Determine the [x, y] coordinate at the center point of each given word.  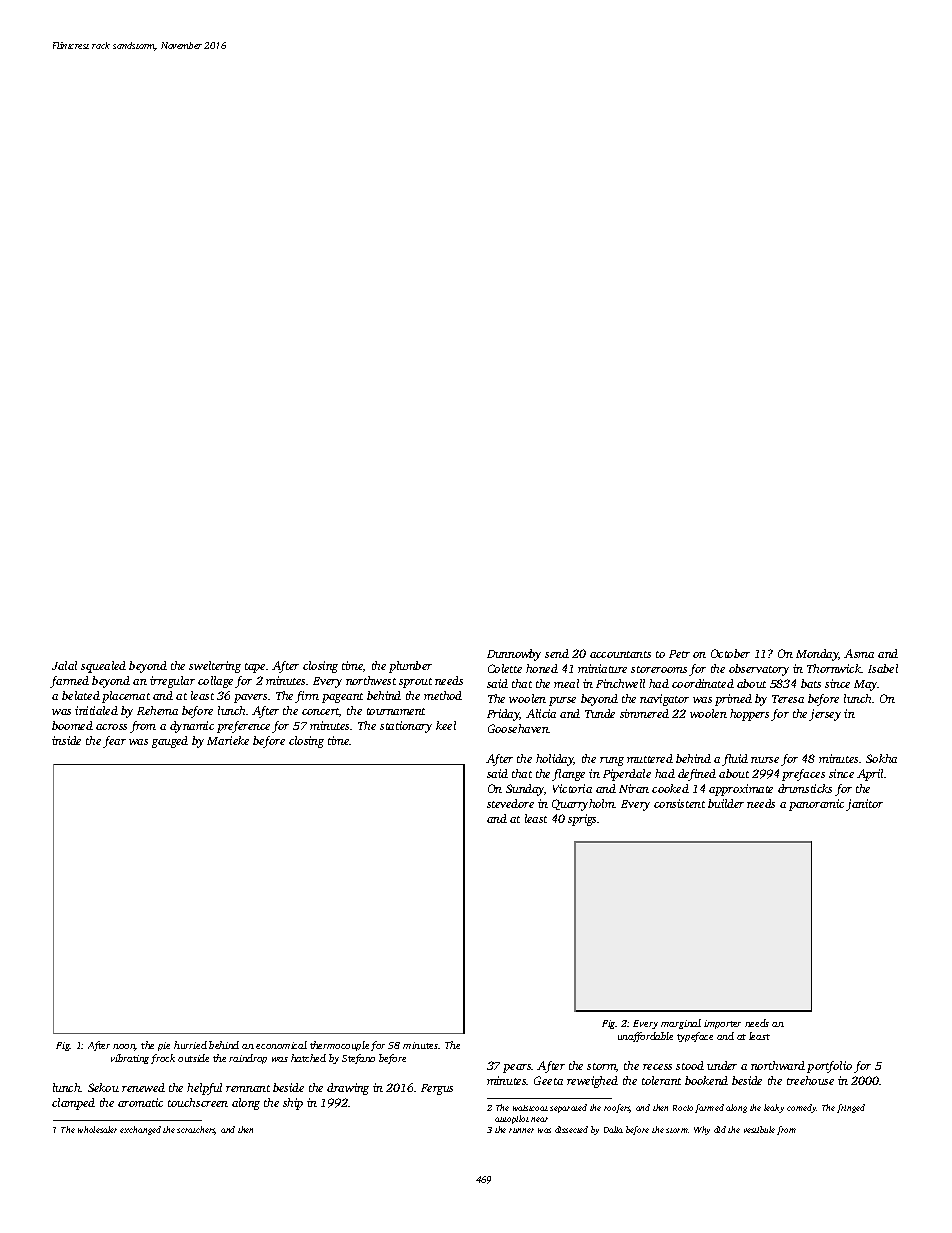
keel [446, 725]
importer [722, 1024]
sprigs [582, 820]
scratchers [196, 1130]
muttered [650, 758]
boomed [72, 725]
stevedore [510, 803]
